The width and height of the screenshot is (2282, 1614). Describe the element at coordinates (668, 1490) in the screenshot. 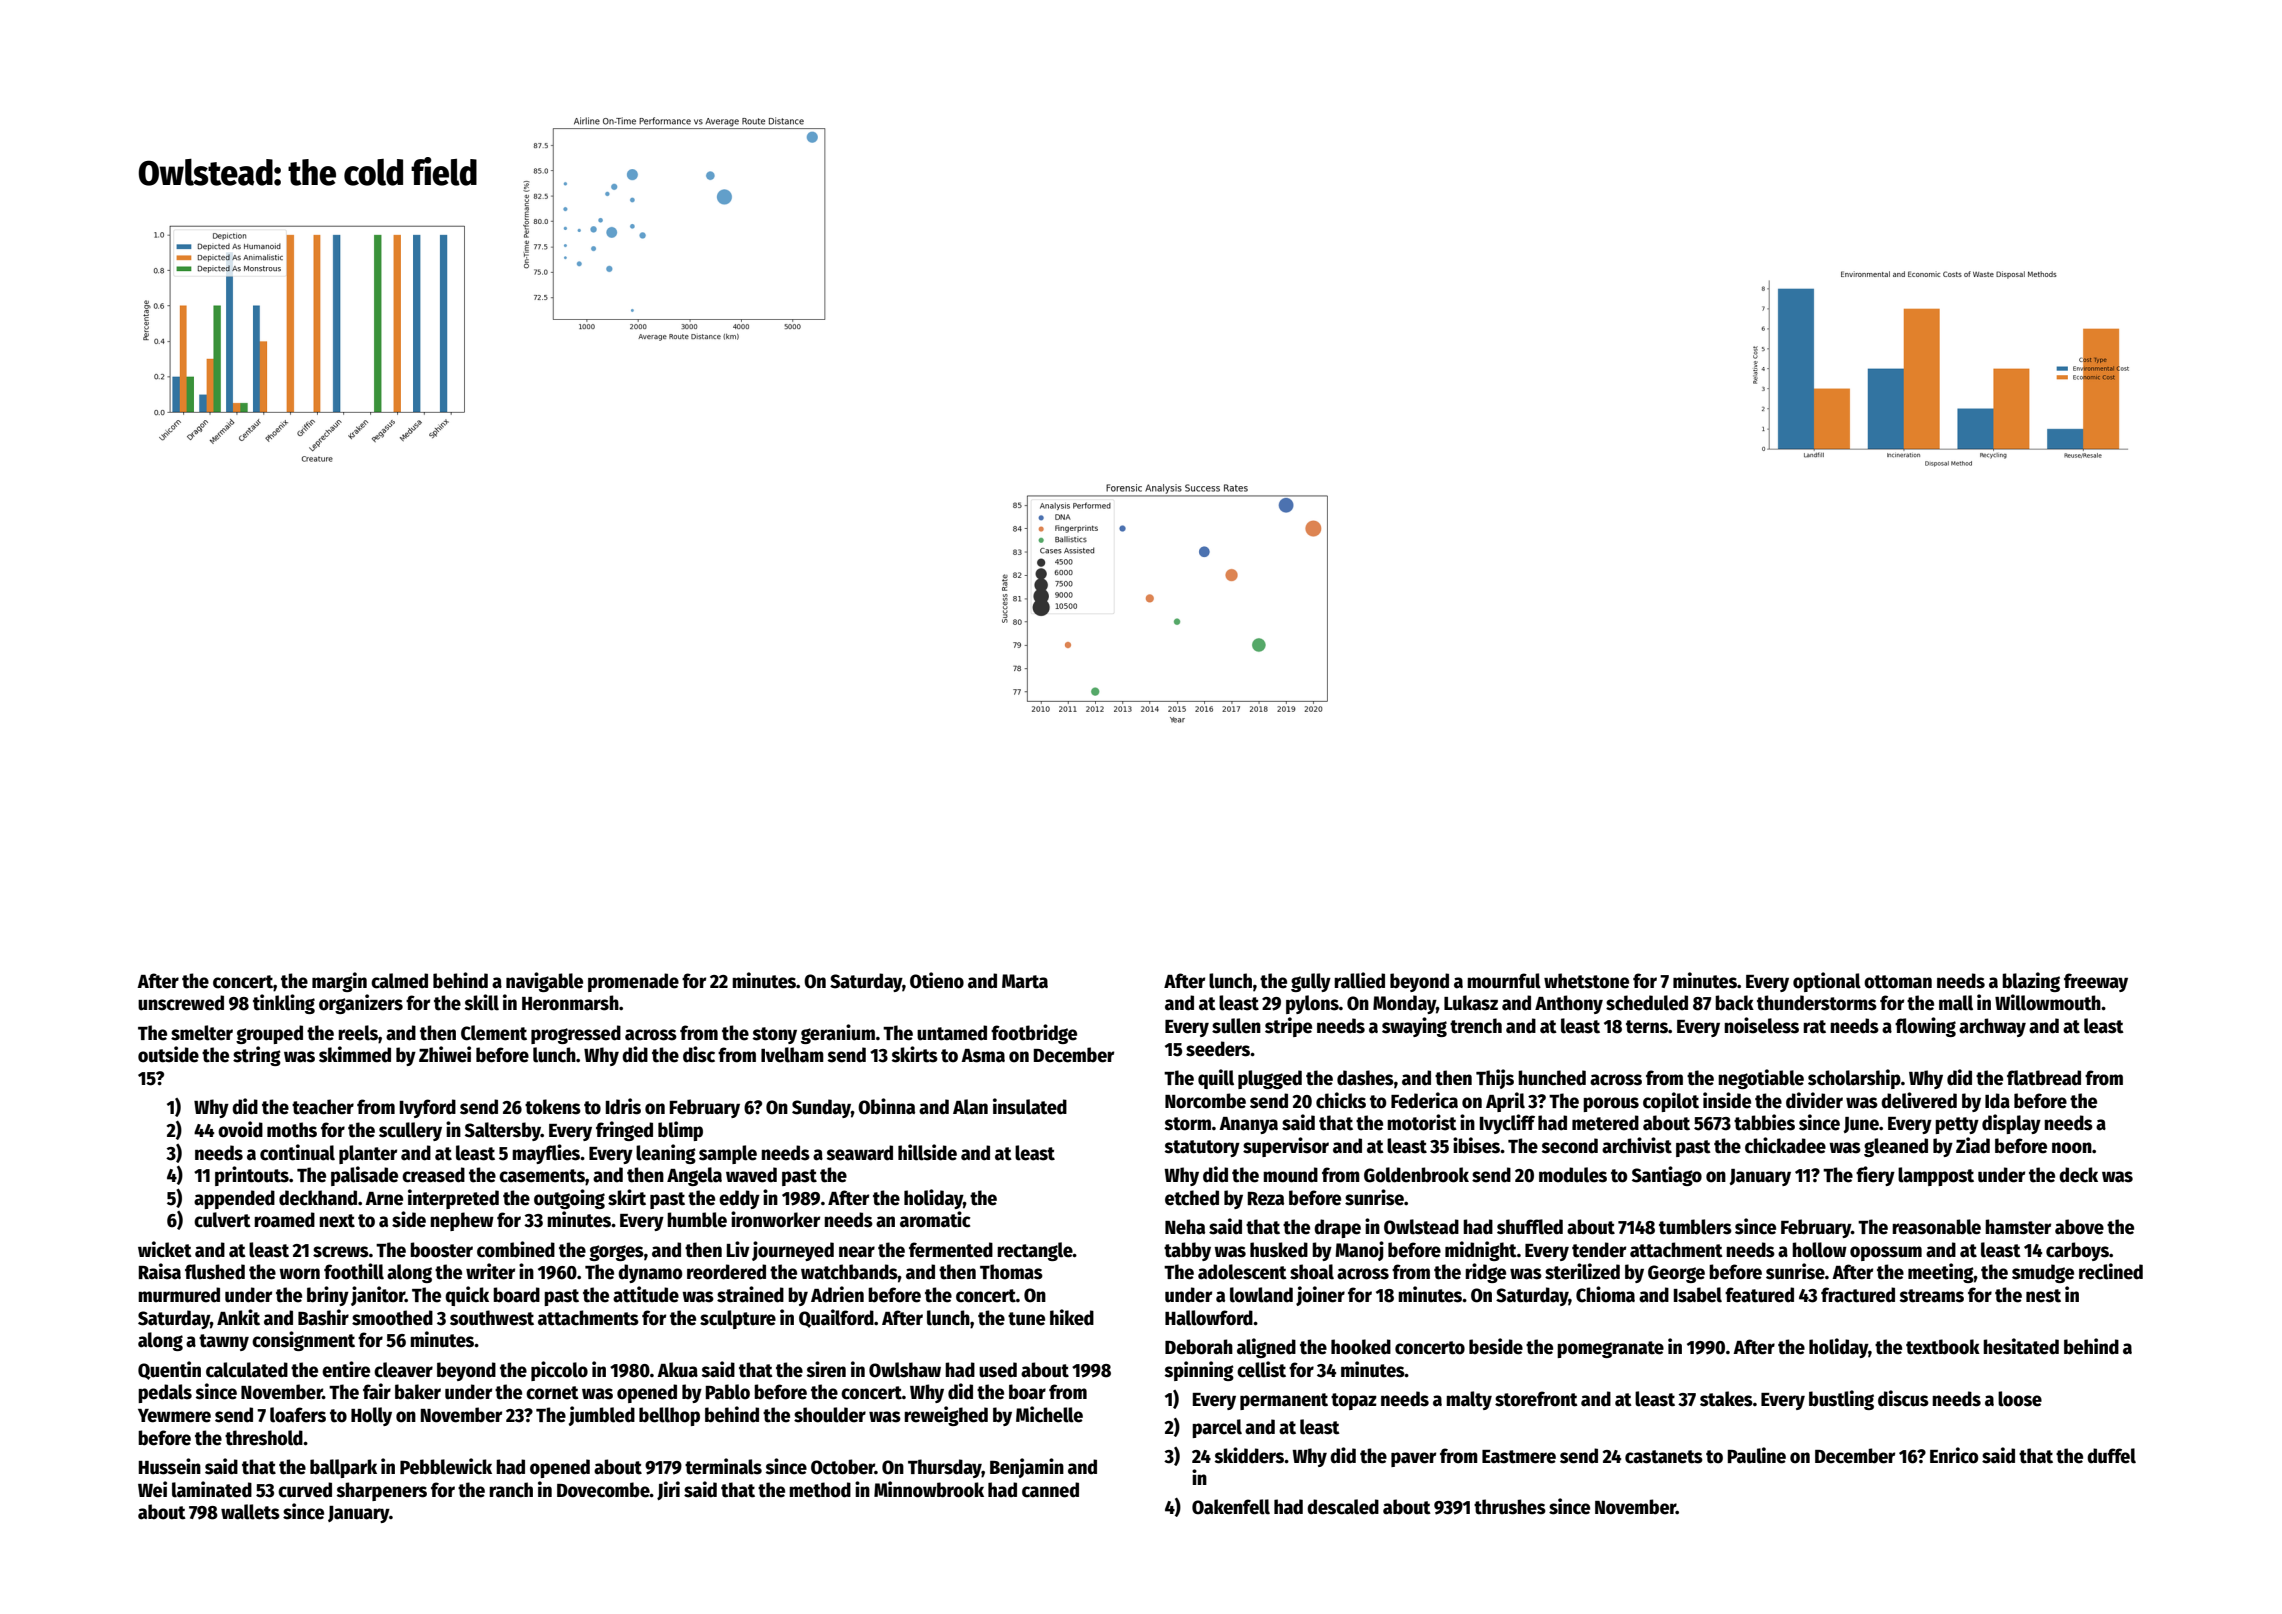

I see `Jiri` at that location.
